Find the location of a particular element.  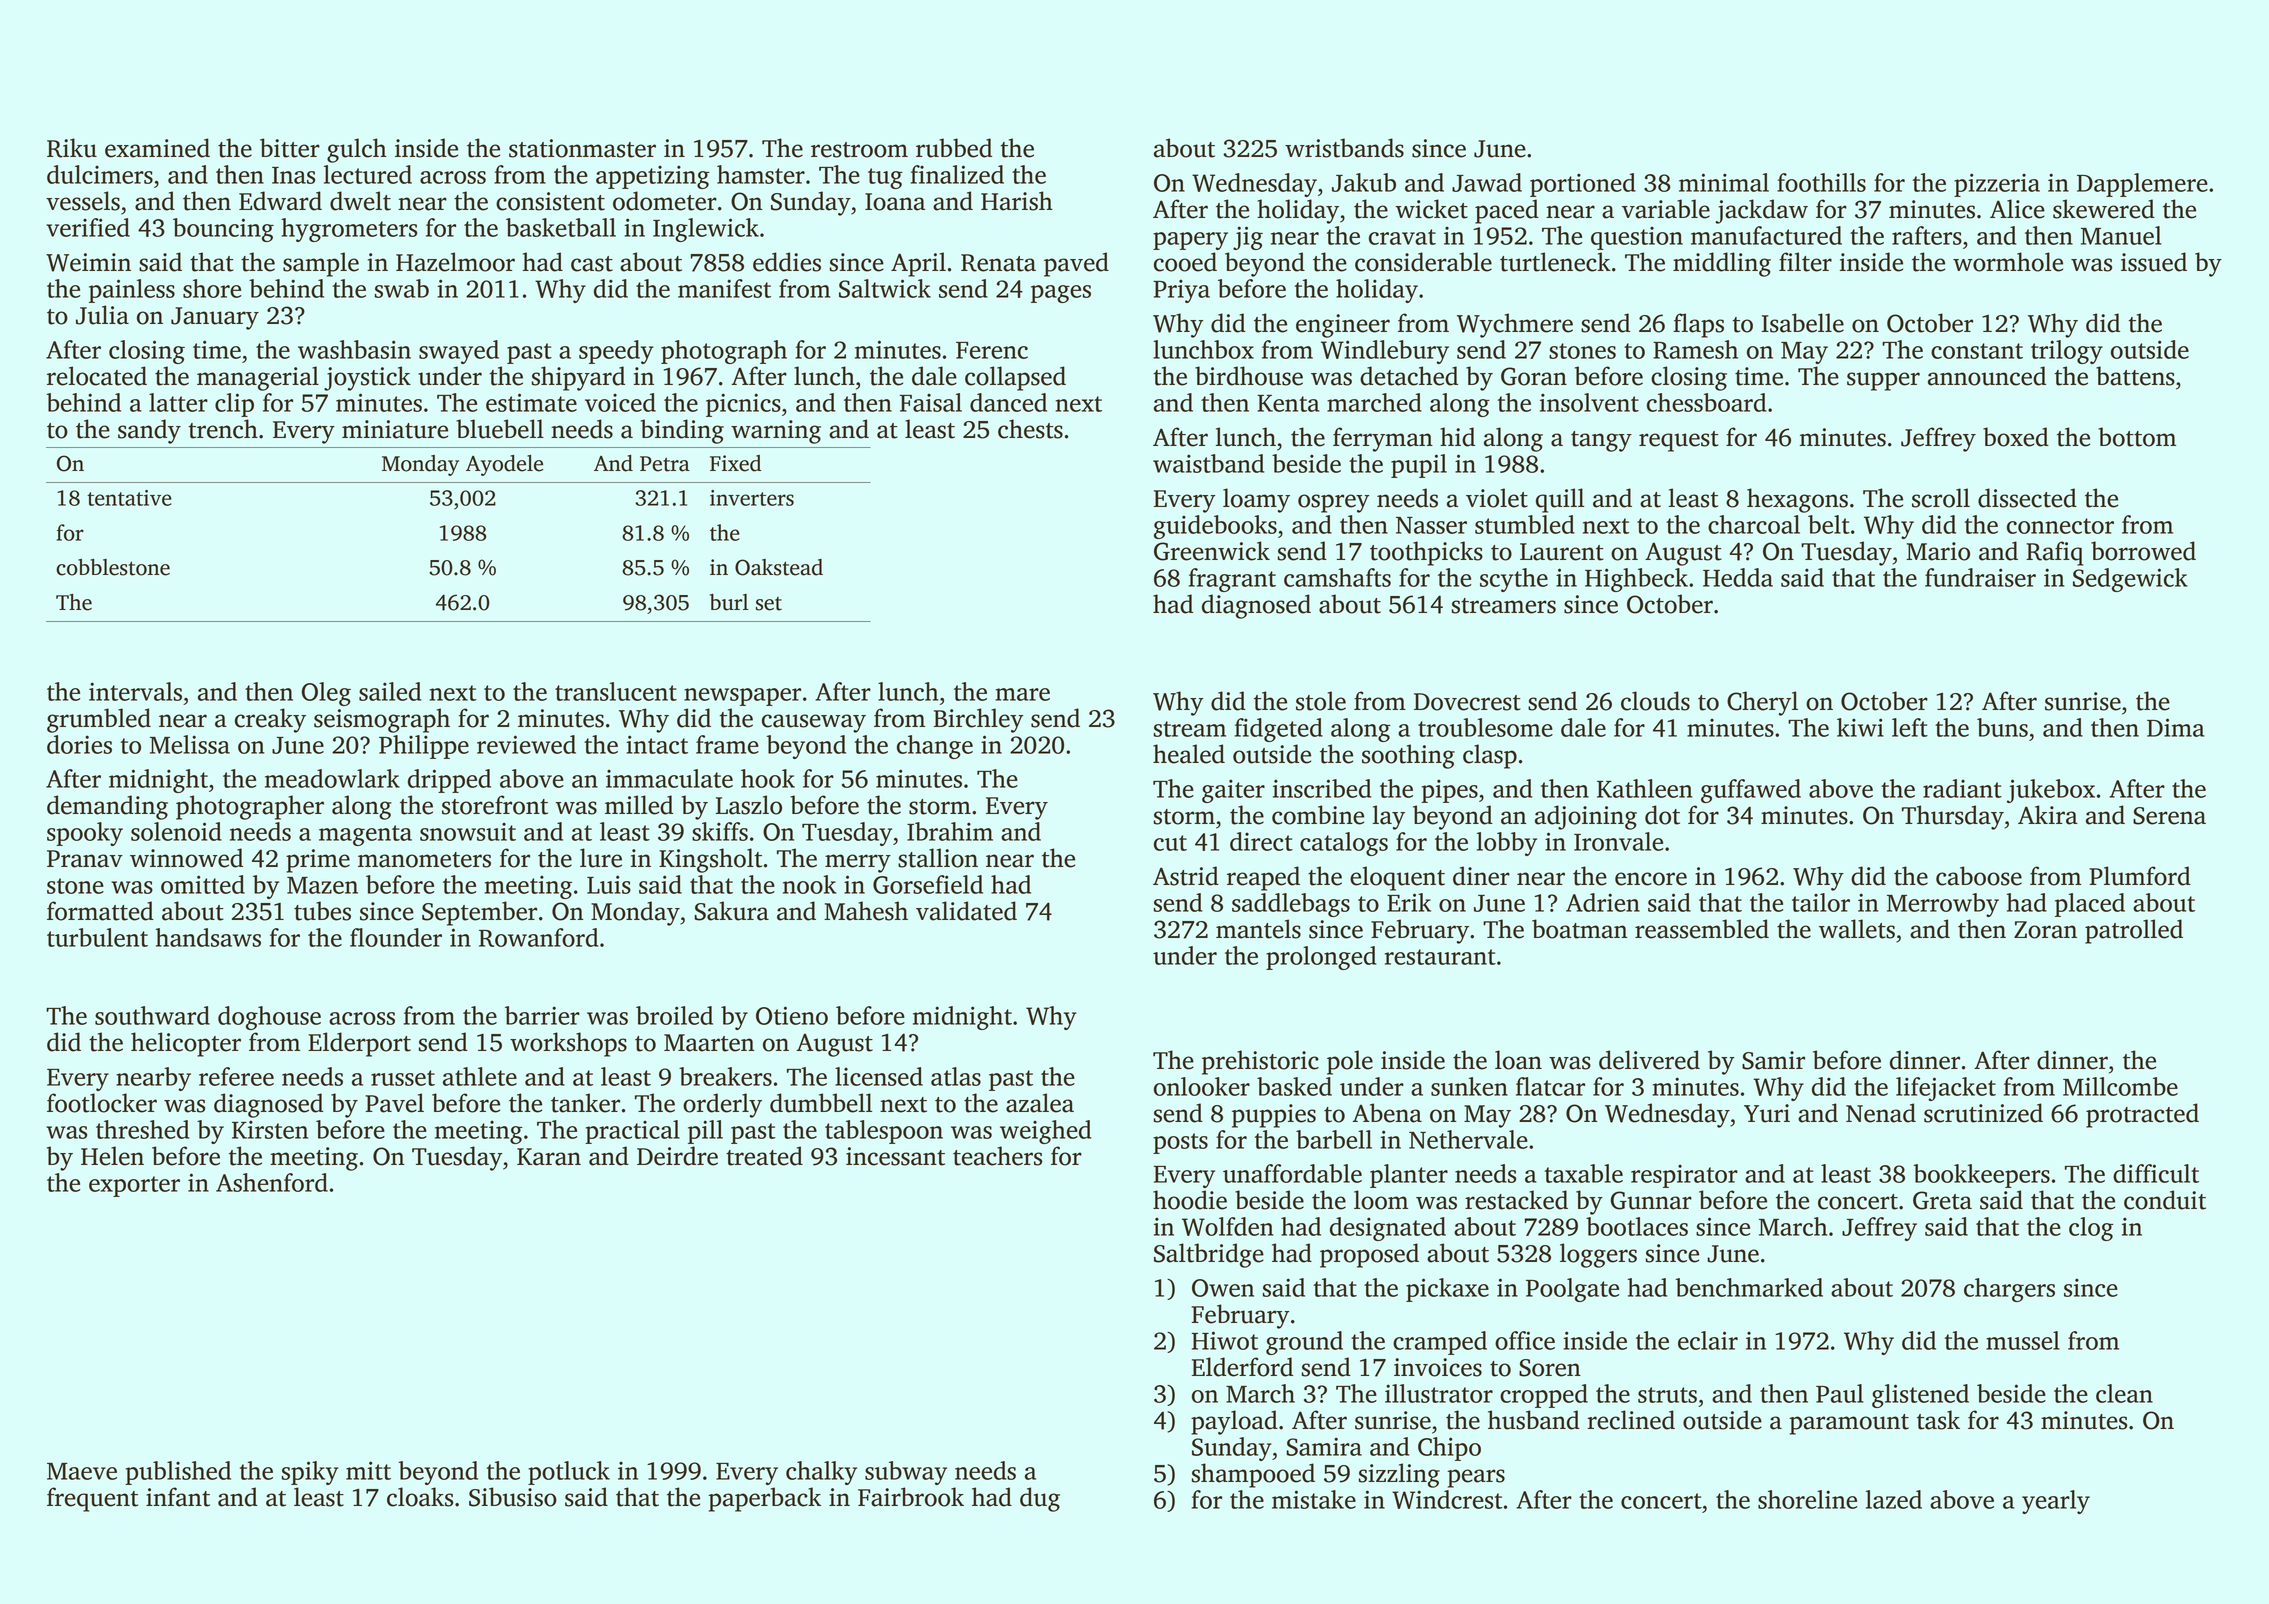

Ashenford is located at coordinates (272, 1182).
